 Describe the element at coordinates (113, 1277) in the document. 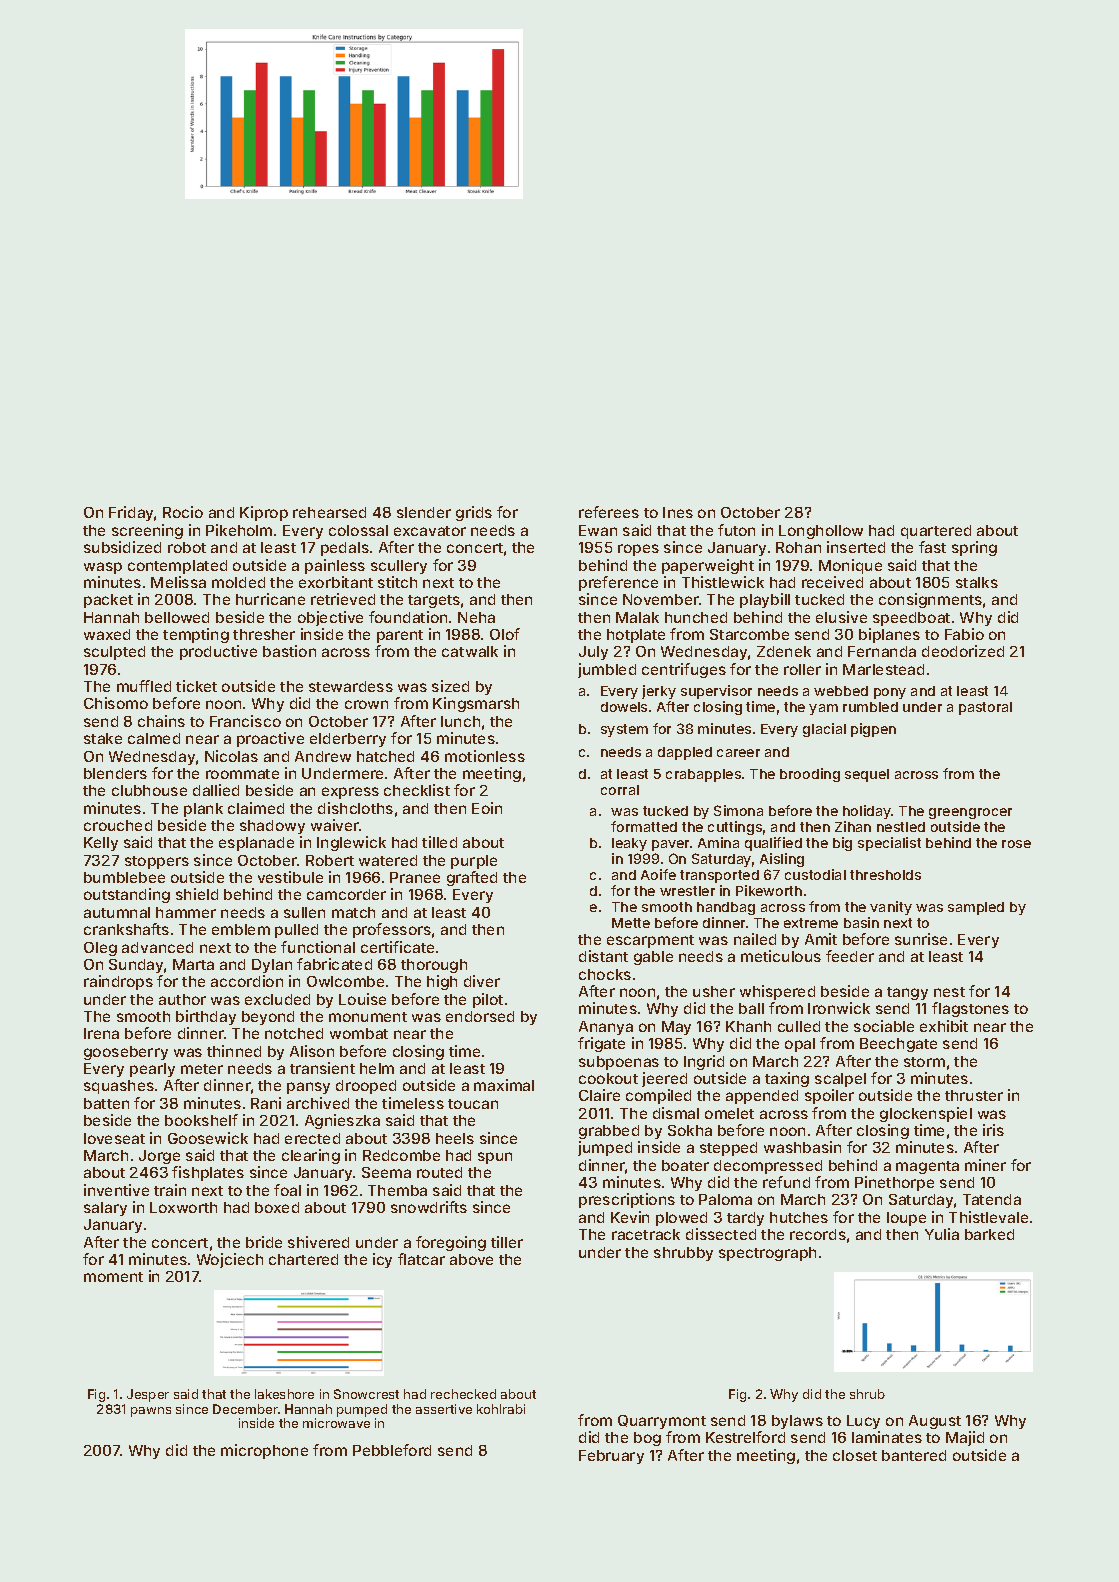

I see `moment` at that location.
